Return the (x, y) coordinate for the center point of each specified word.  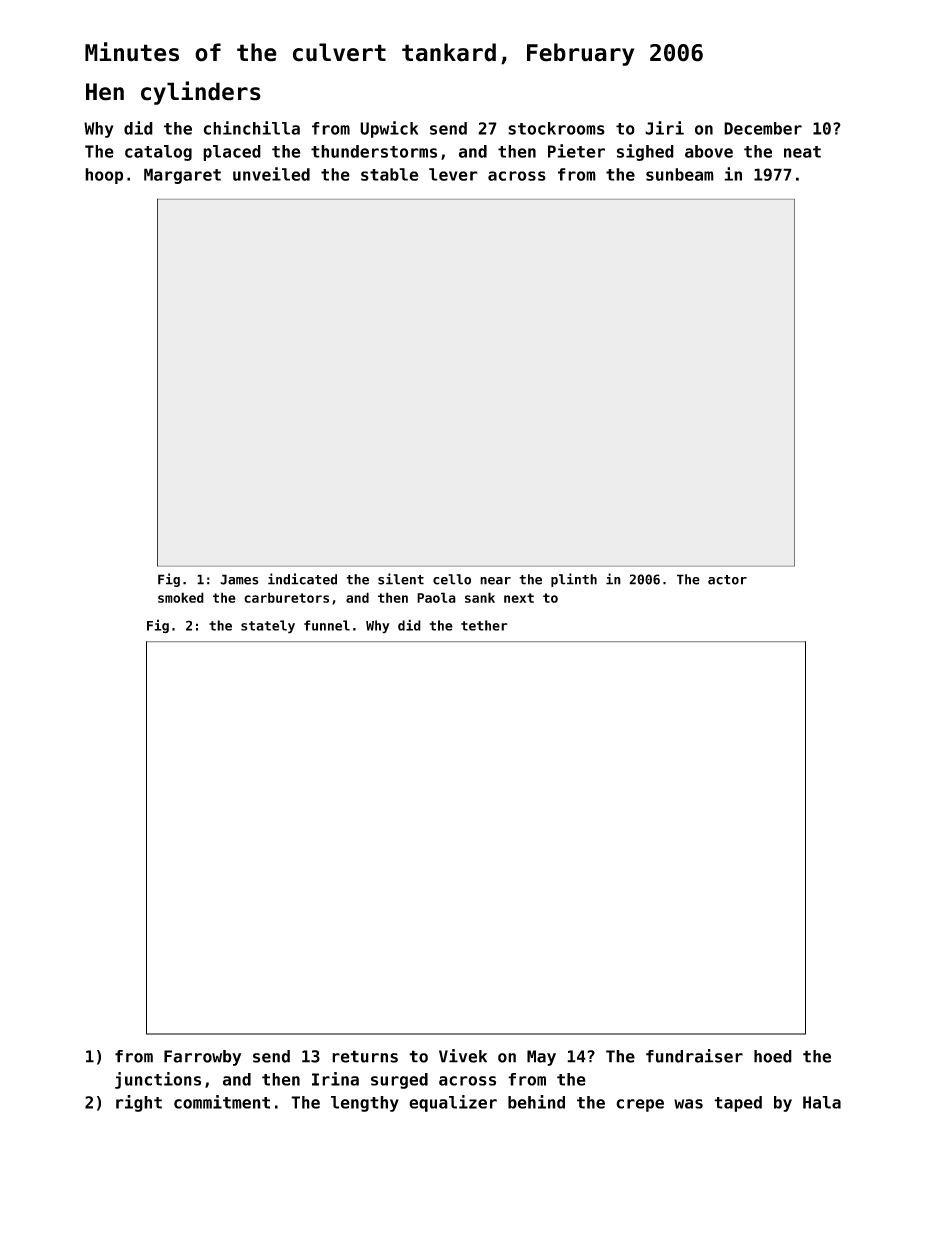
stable (389, 174)
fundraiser (694, 1056)
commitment (222, 1102)
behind (536, 1102)
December (763, 128)
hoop (104, 176)
